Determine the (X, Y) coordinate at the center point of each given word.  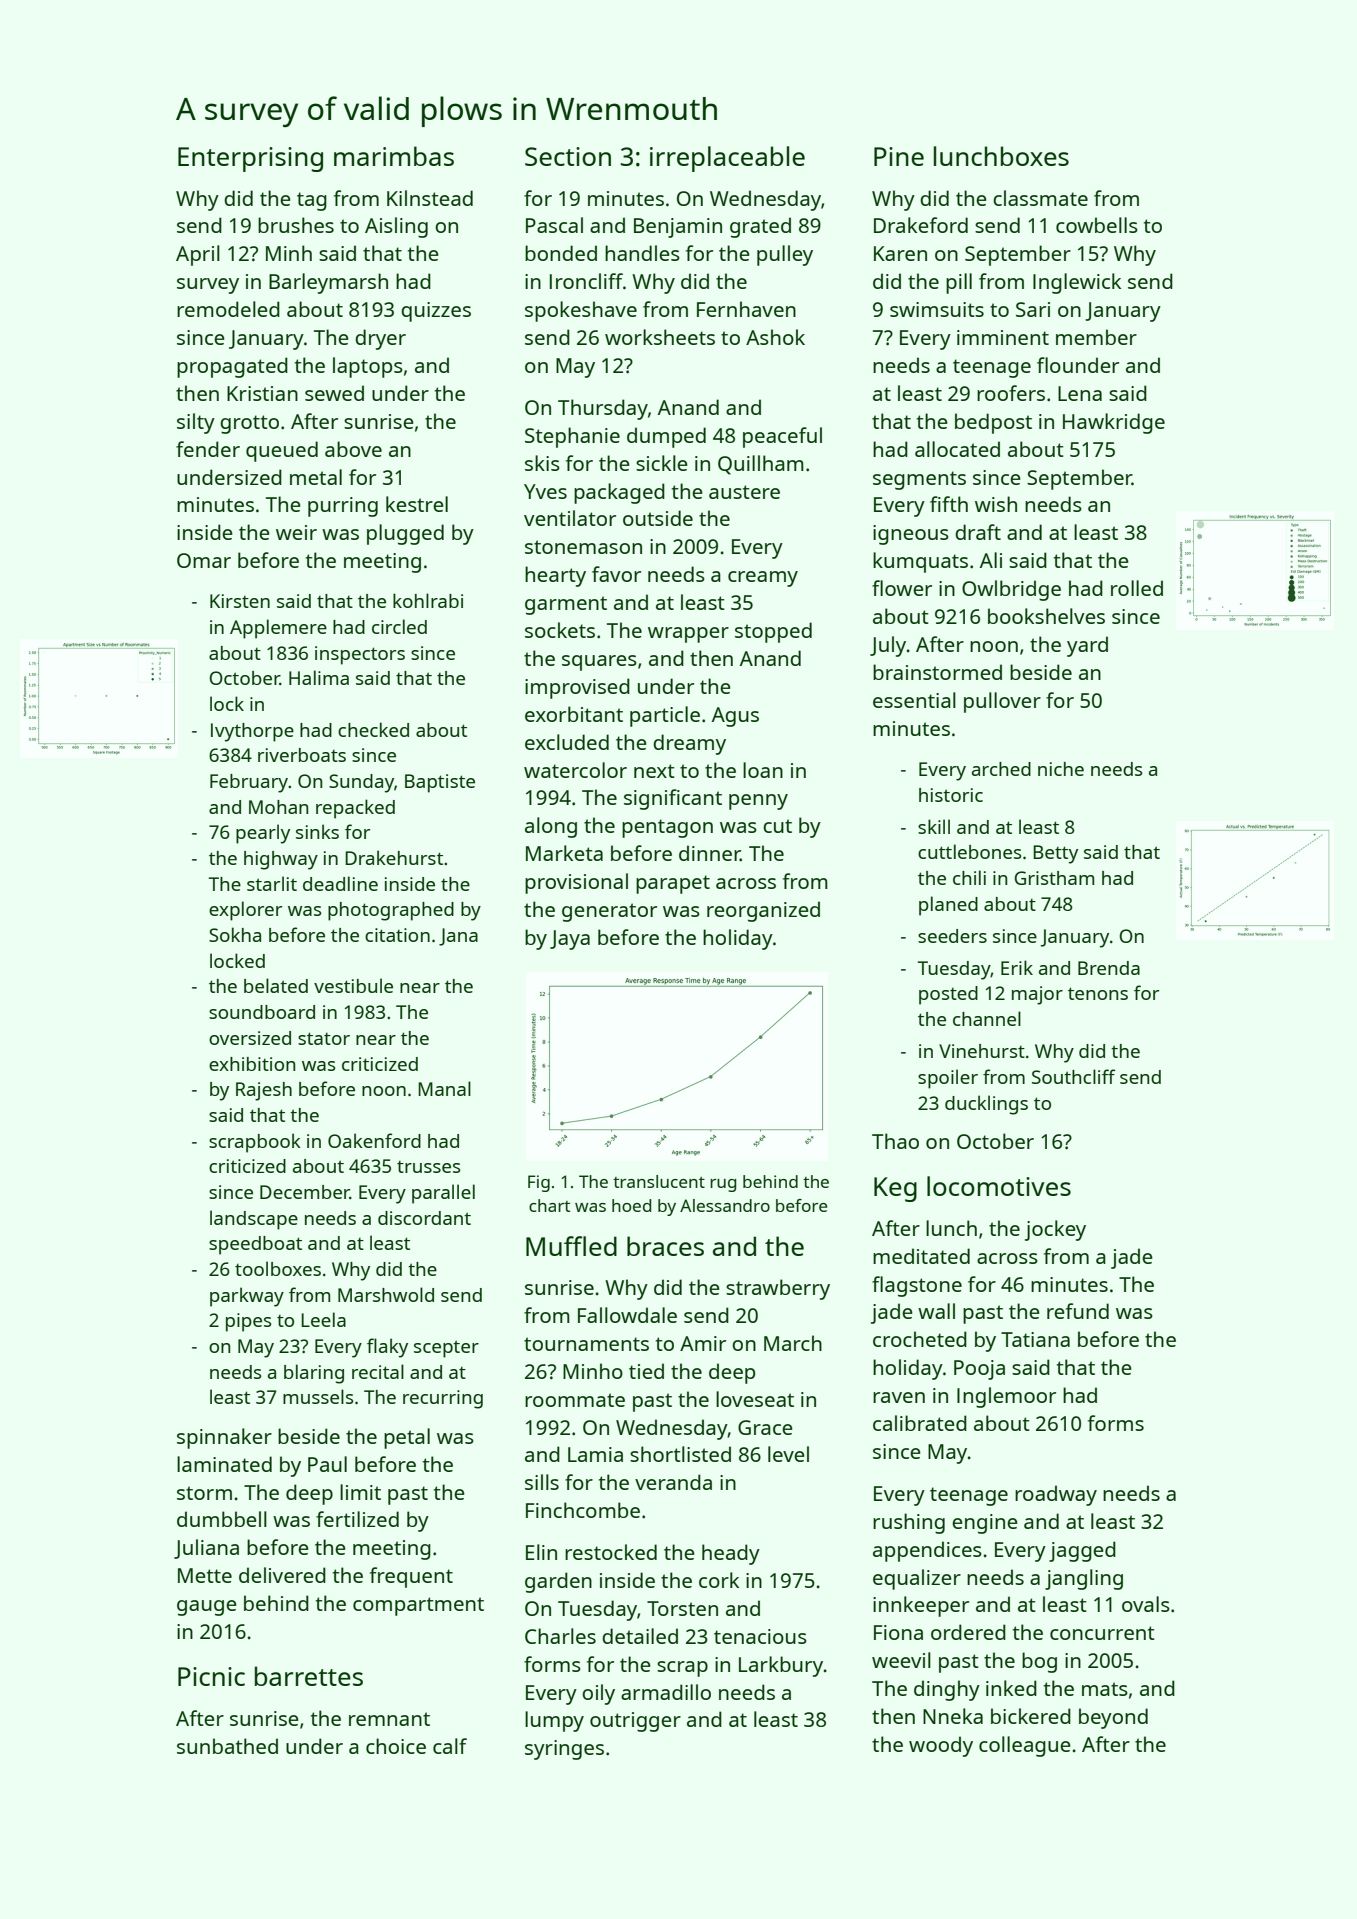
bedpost (993, 423)
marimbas (394, 156)
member (1096, 337)
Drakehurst (394, 857)
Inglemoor (1006, 1397)
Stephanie (572, 437)
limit (360, 1492)
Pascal (554, 225)
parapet (673, 884)
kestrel (417, 504)
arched (1001, 769)
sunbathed (227, 1746)
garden (558, 1582)
